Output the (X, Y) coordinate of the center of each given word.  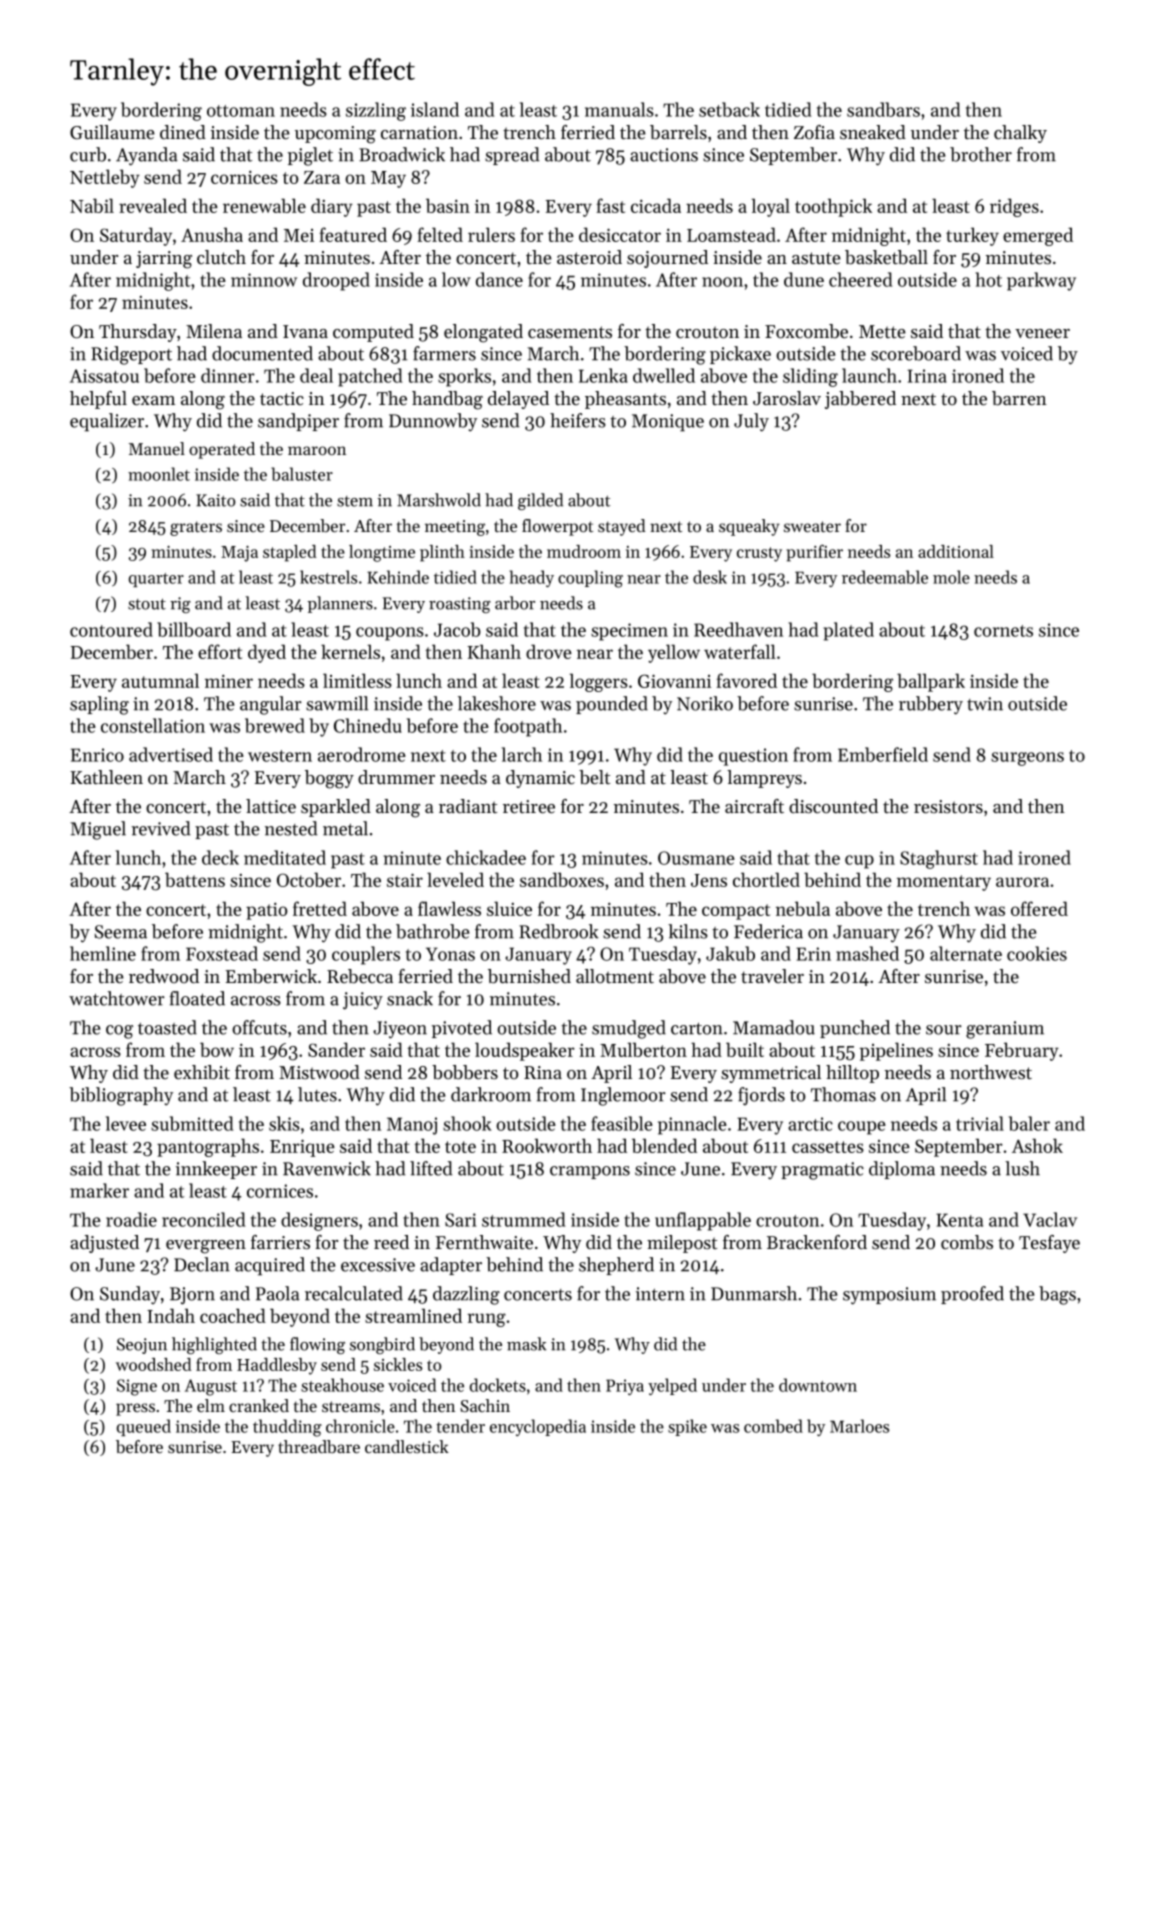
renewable (264, 205)
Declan (202, 1264)
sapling (99, 705)
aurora (1022, 882)
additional (956, 551)
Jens (709, 880)
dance (499, 279)
